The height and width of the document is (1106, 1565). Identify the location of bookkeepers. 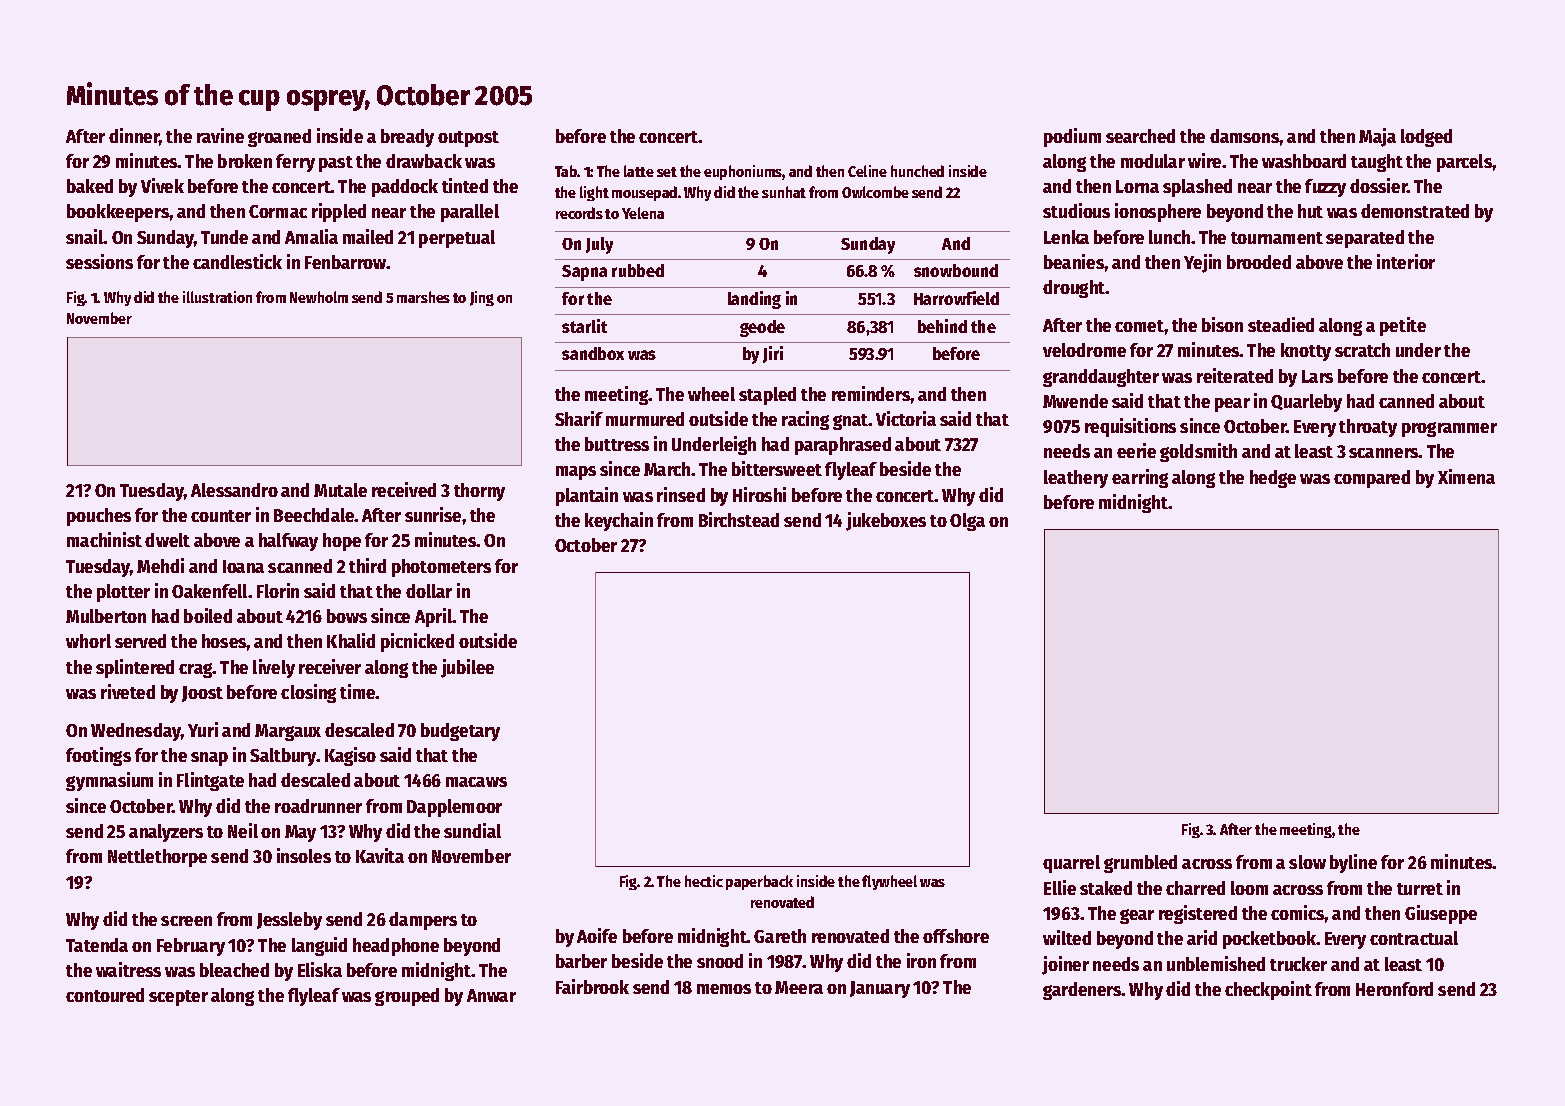
(118, 213).
